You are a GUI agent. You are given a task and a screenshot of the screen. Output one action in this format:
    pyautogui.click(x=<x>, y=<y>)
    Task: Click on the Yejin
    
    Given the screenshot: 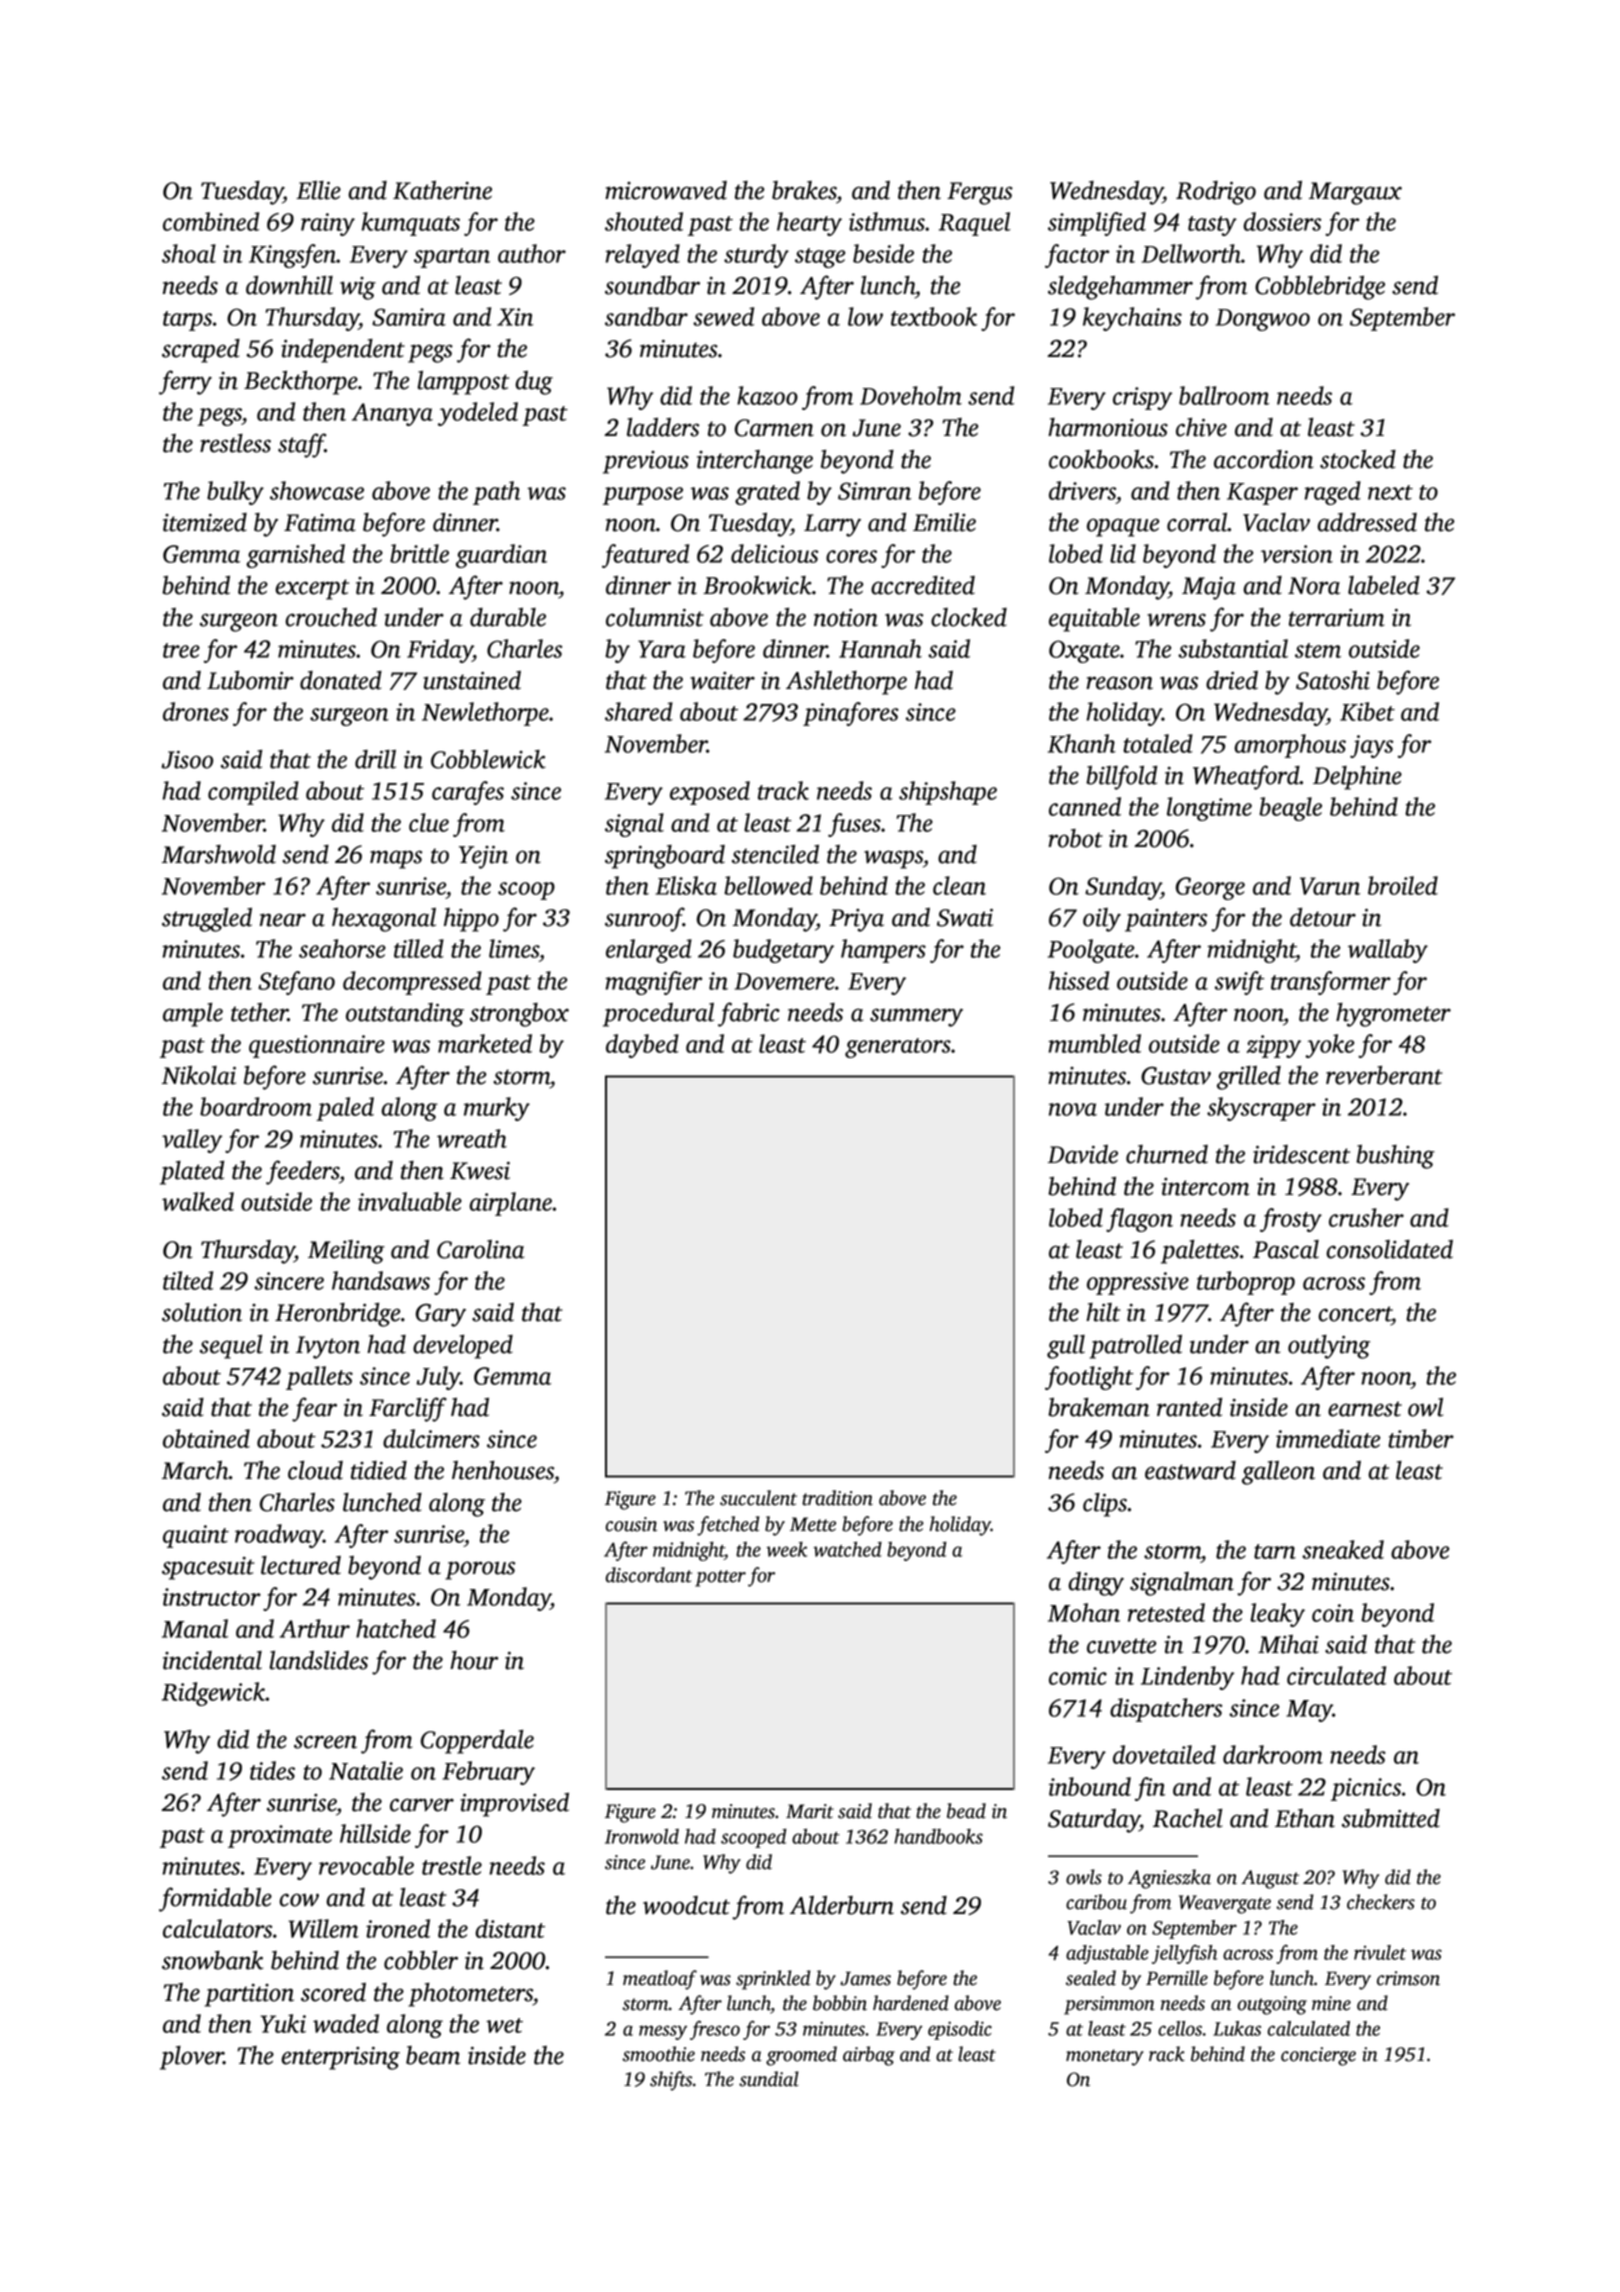 What is the action you would take?
    pyautogui.click(x=483, y=857)
